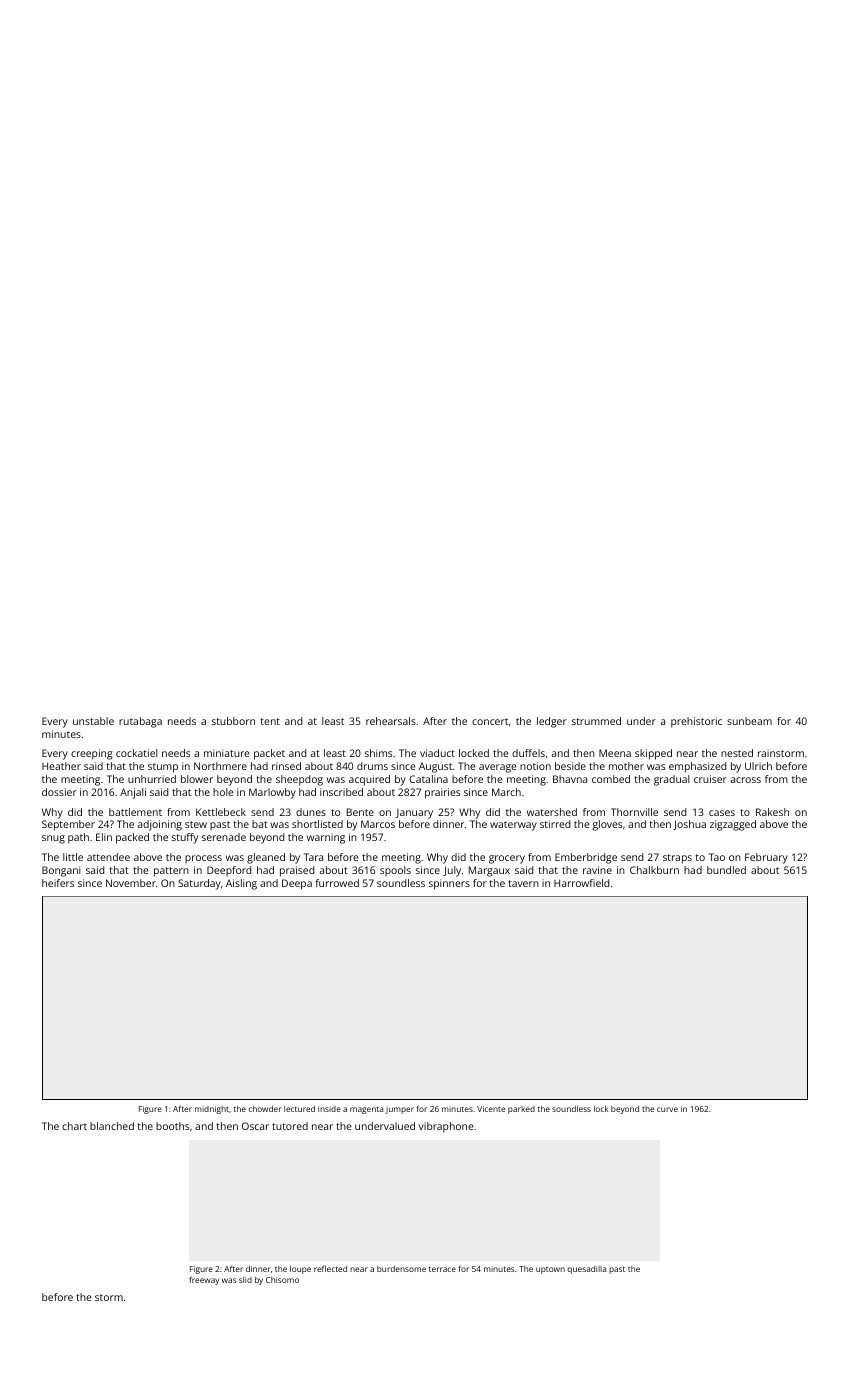  I want to click on bundled, so click(726, 870).
